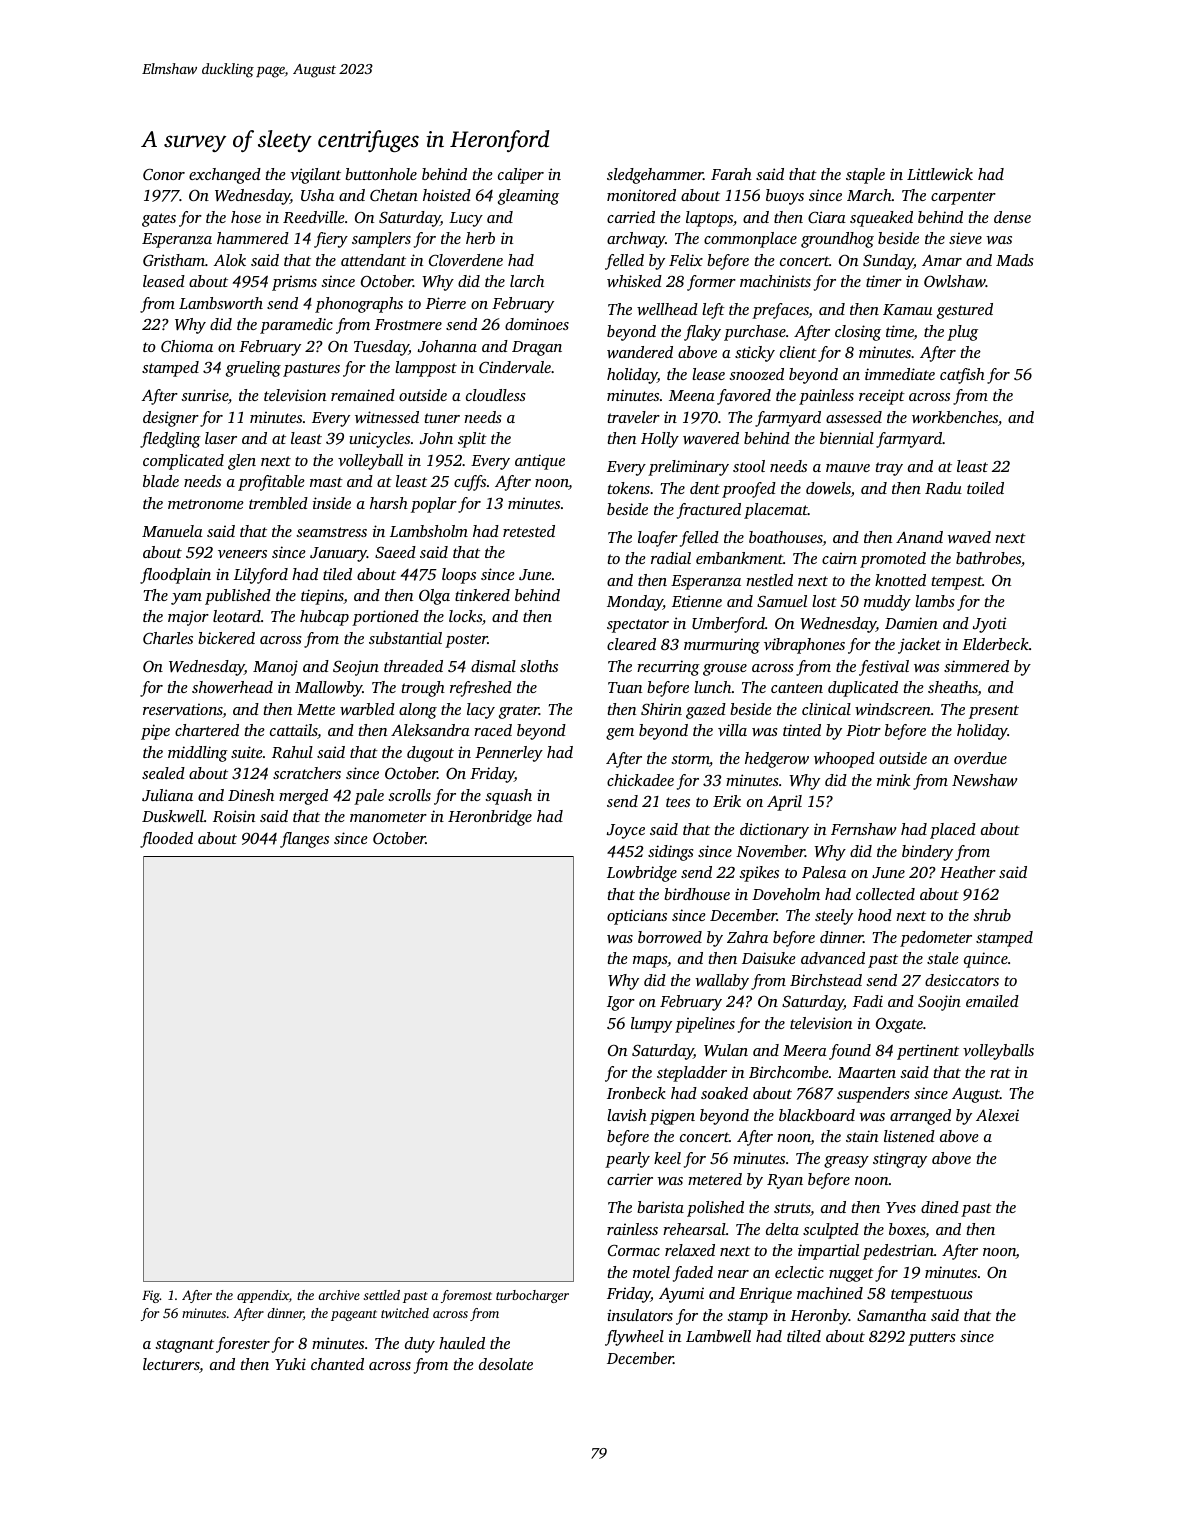 This page has width=1181, height=1528. I want to click on Etienne, so click(697, 601).
